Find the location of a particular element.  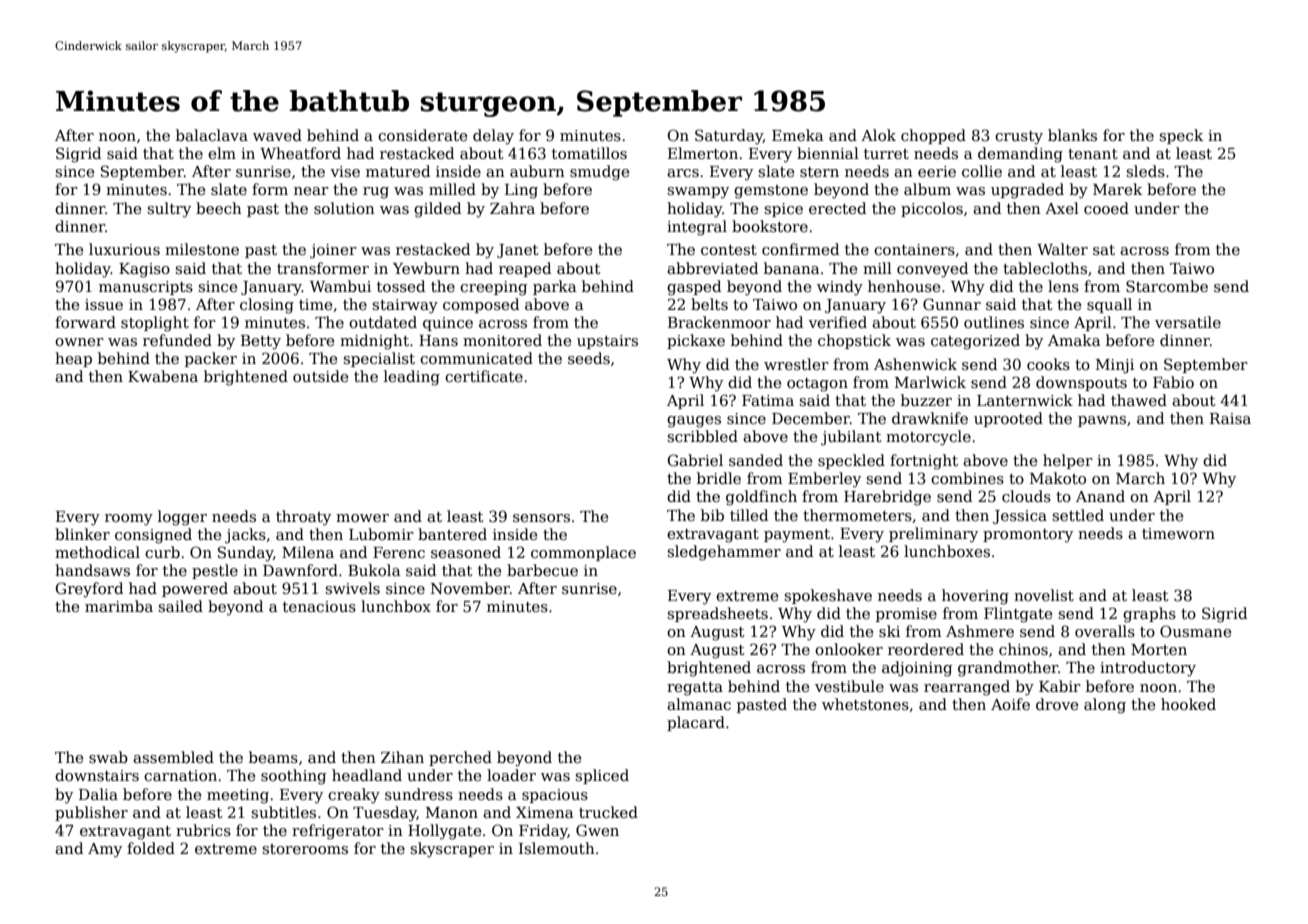

seeds is located at coordinates (589, 358).
